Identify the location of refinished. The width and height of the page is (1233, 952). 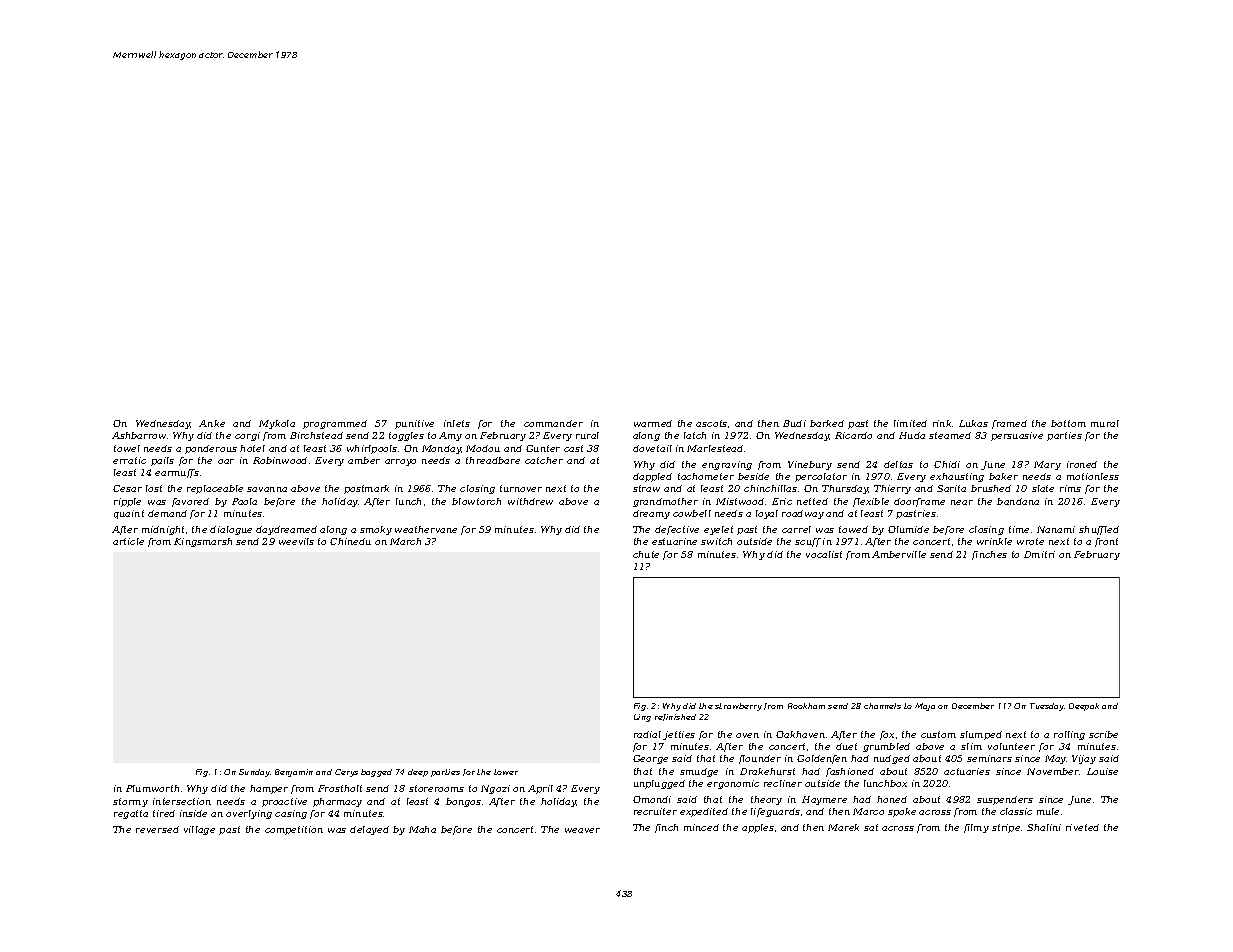
(675, 717).
